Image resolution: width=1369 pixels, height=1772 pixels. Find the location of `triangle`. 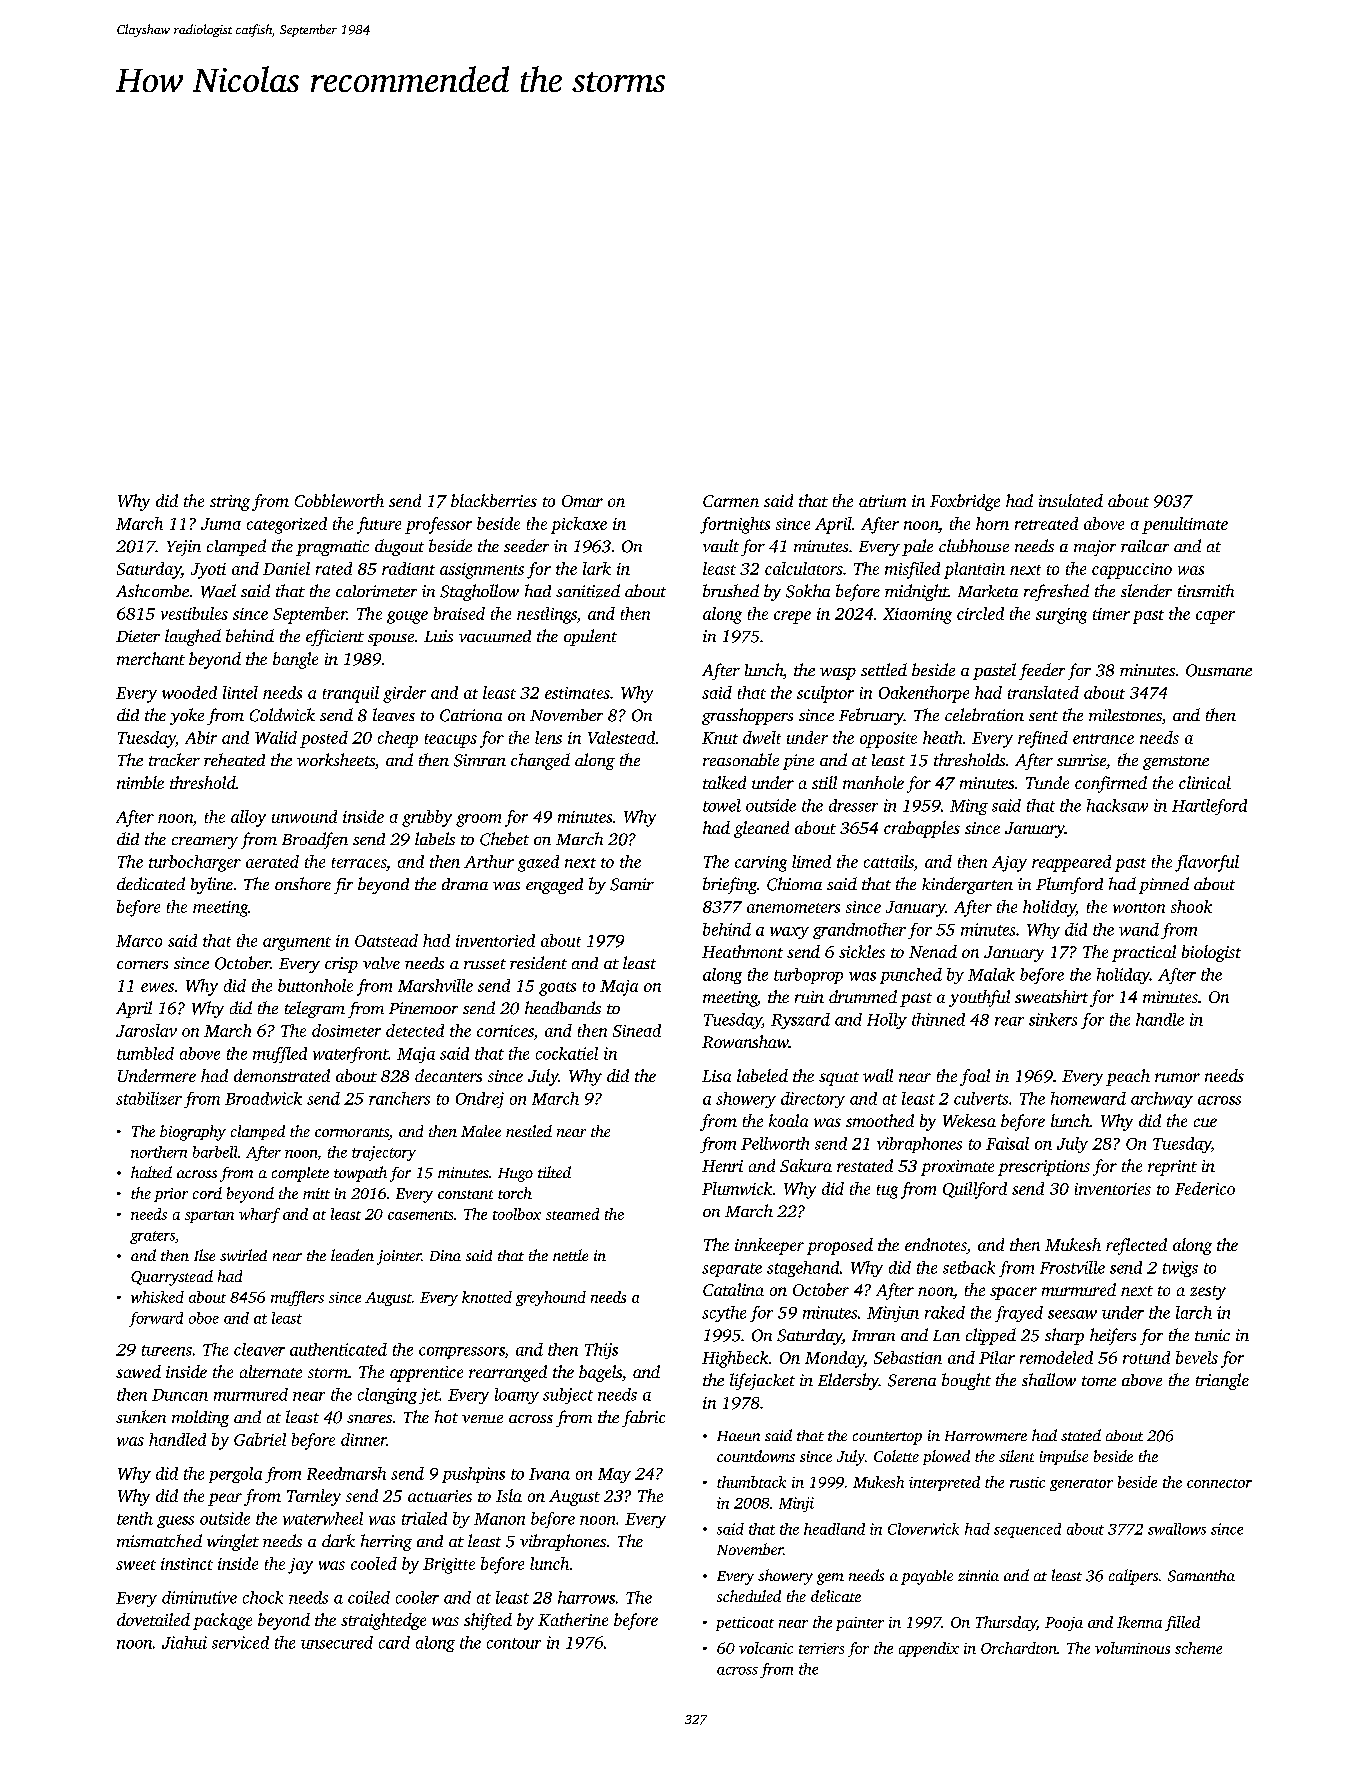

triangle is located at coordinates (1222, 1381).
